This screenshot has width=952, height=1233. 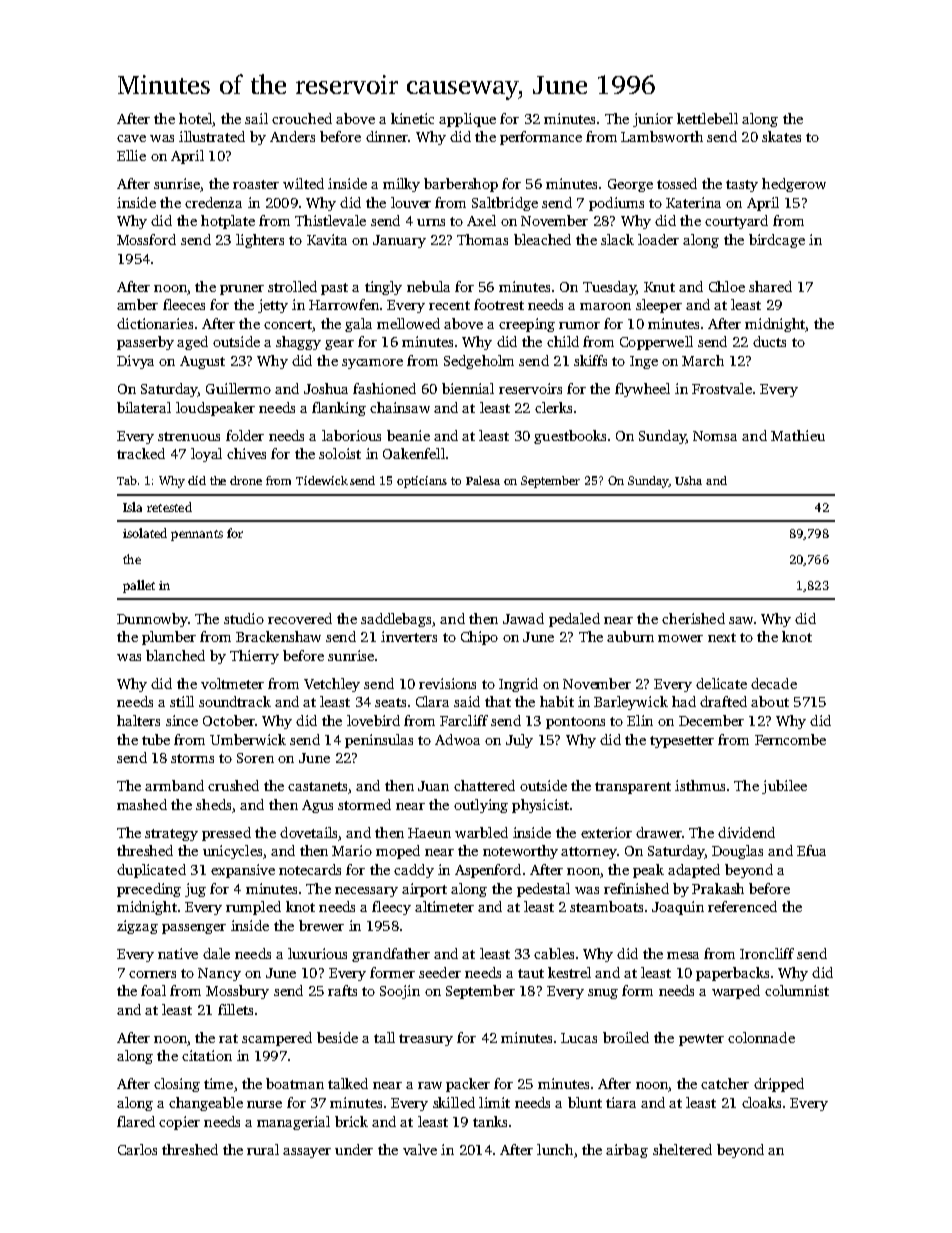 What do you see at coordinates (263, 1149) in the screenshot?
I see `rural` at bounding box center [263, 1149].
